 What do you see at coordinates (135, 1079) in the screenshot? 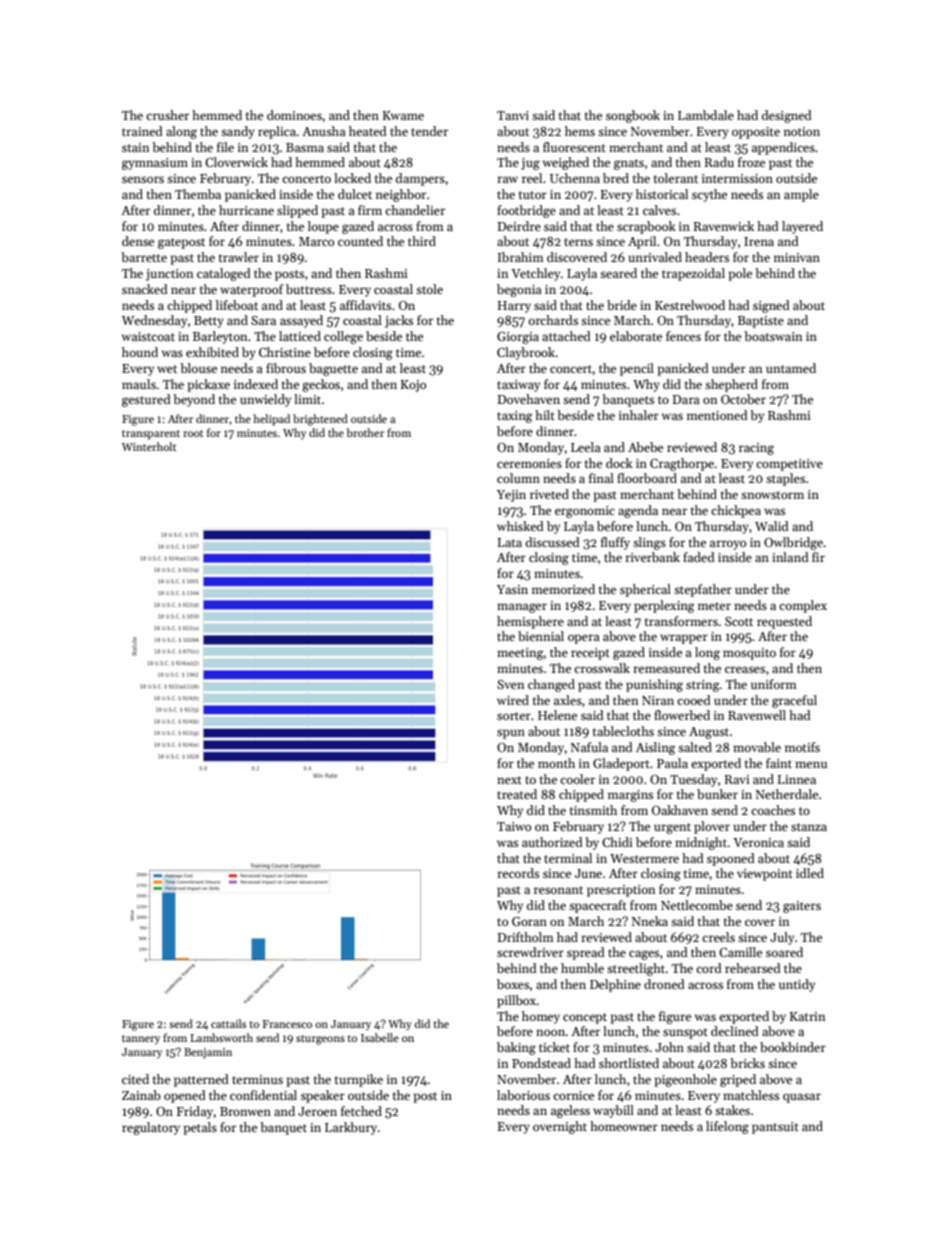
I see `cited` at bounding box center [135, 1079].
